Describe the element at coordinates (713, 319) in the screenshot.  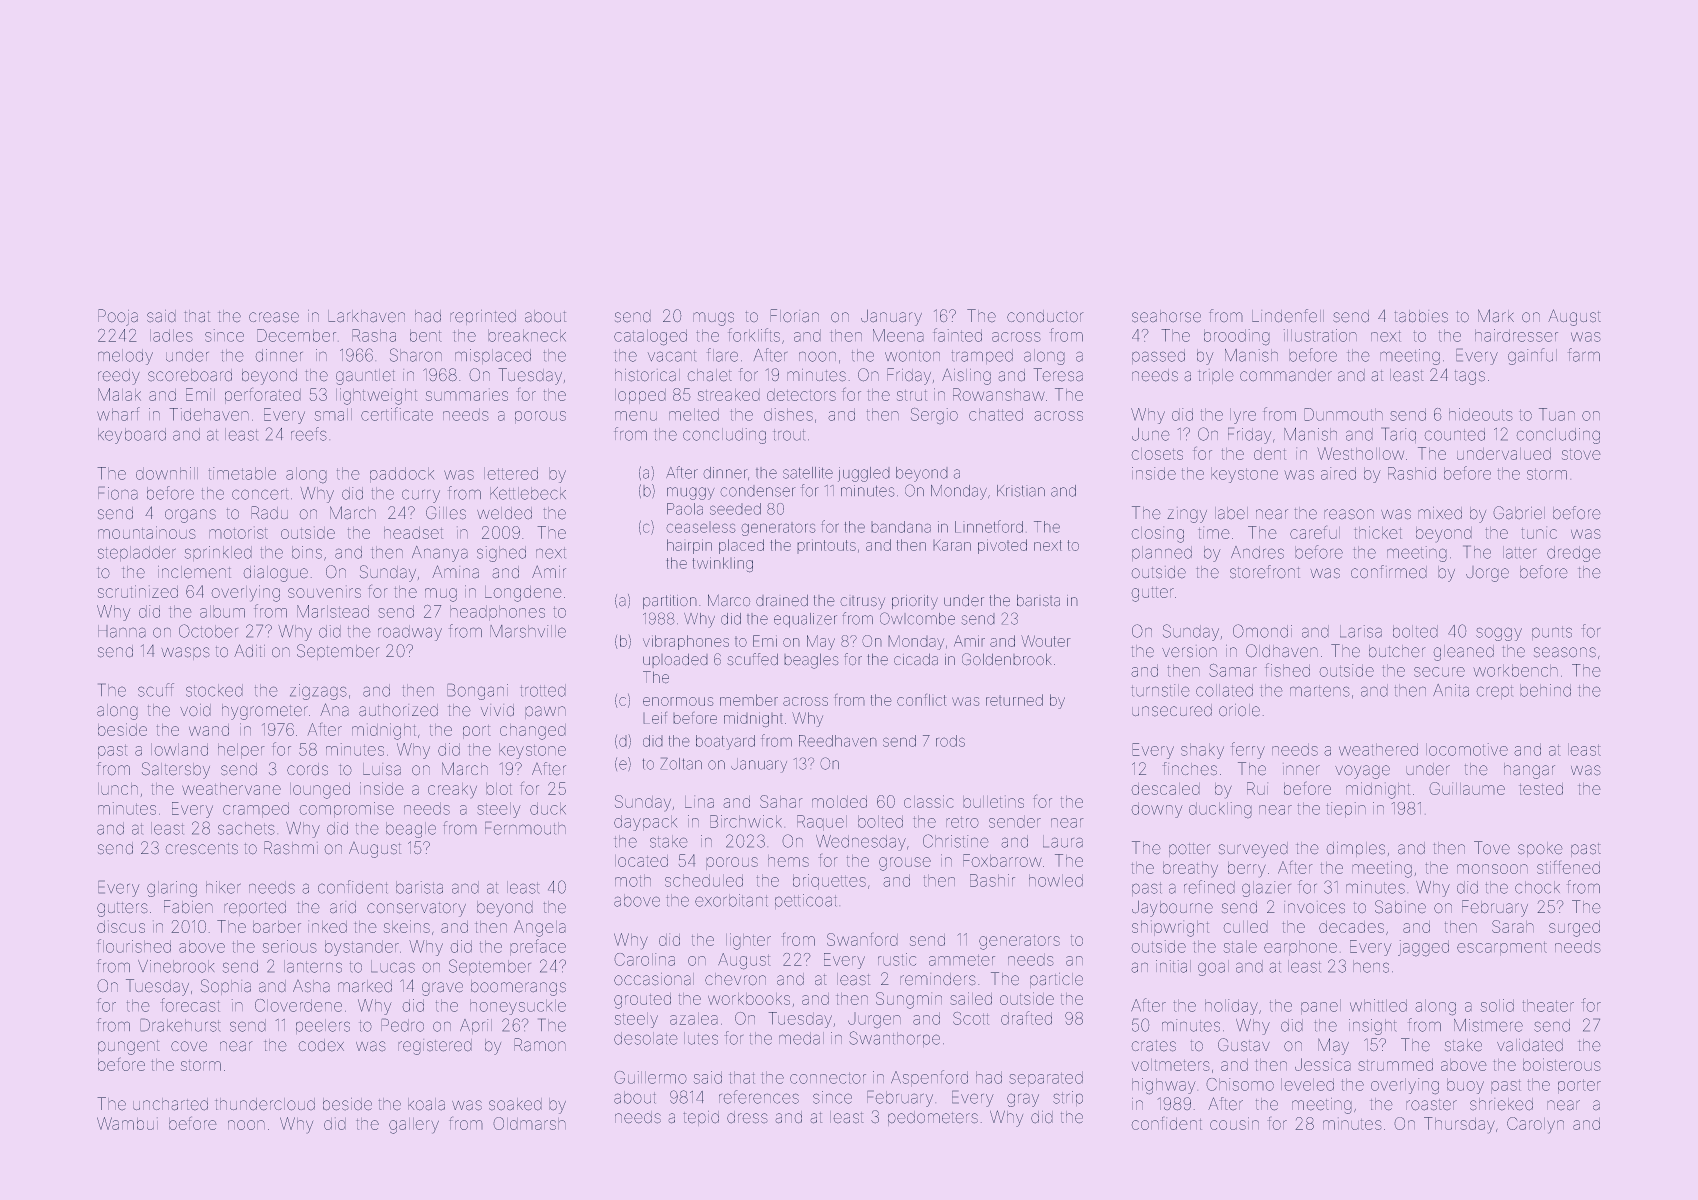
I see `mugs` at that location.
